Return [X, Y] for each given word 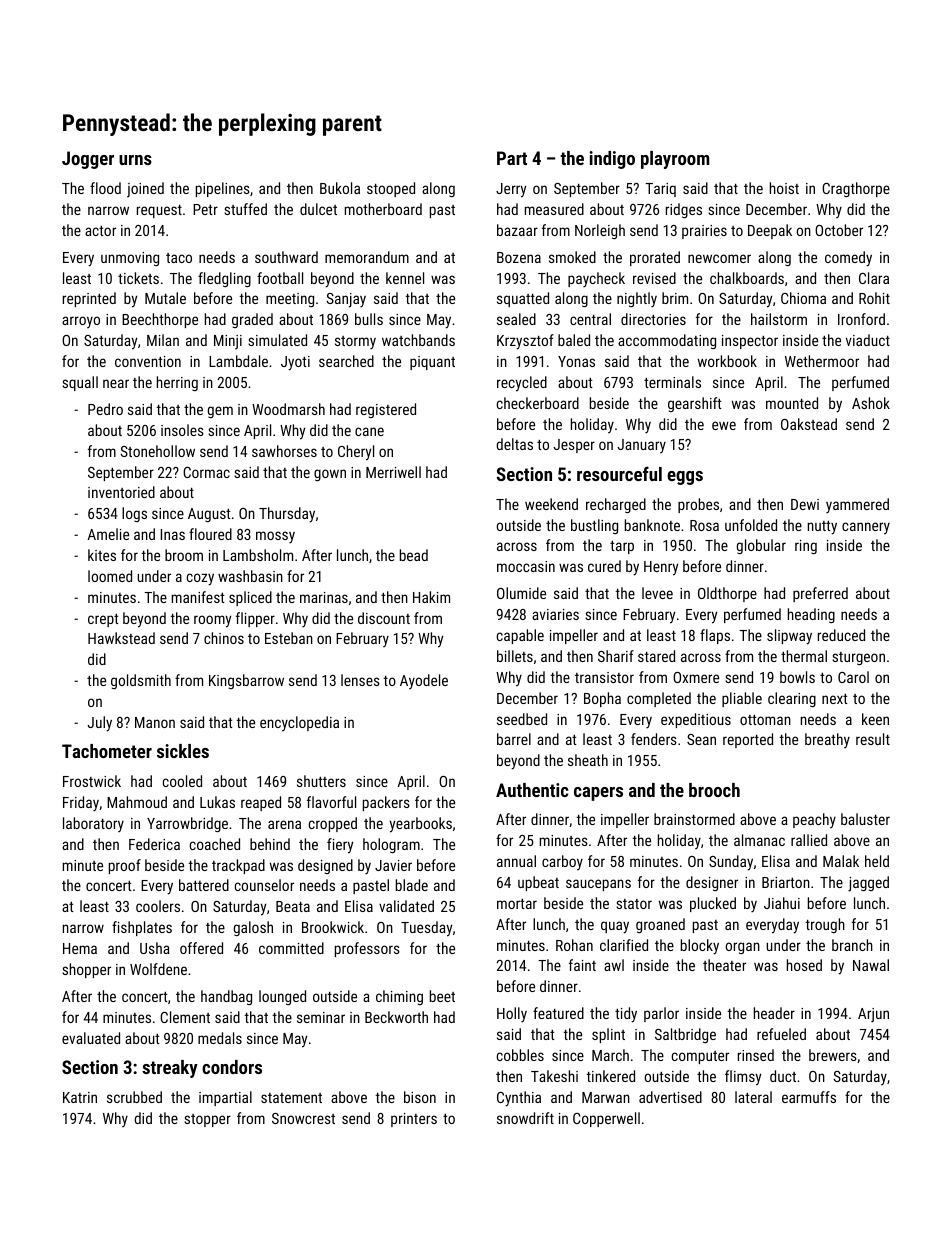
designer [712, 883]
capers [598, 794]
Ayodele [424, 681]
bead [414, 555]
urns [135, 160]
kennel [405, 278]
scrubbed [134, 1097]
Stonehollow [157, 451]
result [873, 739]
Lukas [217, 802]
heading [811, 615]
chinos [224, 638]
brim [675, 298]
